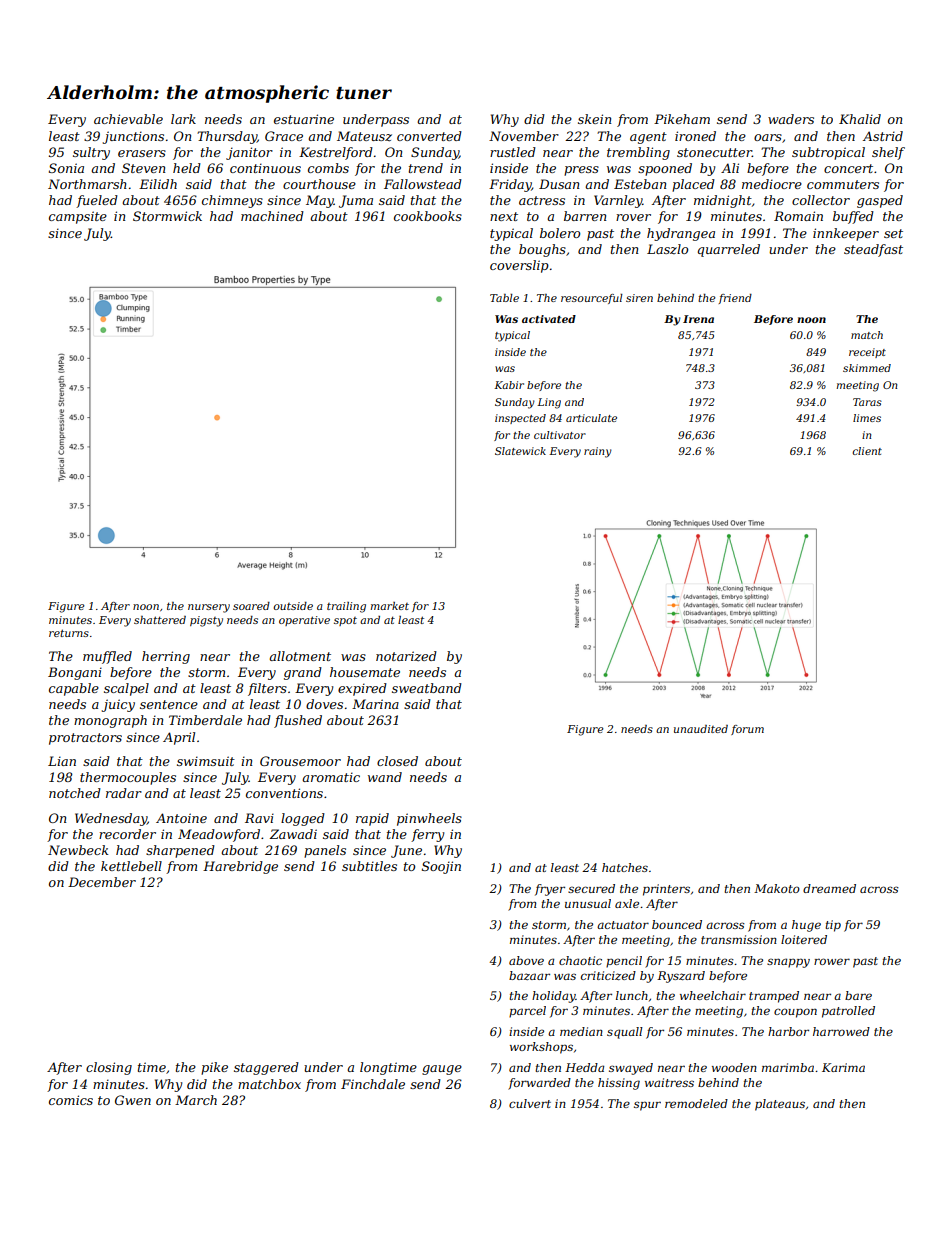 This page has width=952, height=1233. Describe the element at coordinates (266, 1068) in the page. I see `staggered` at that location.
